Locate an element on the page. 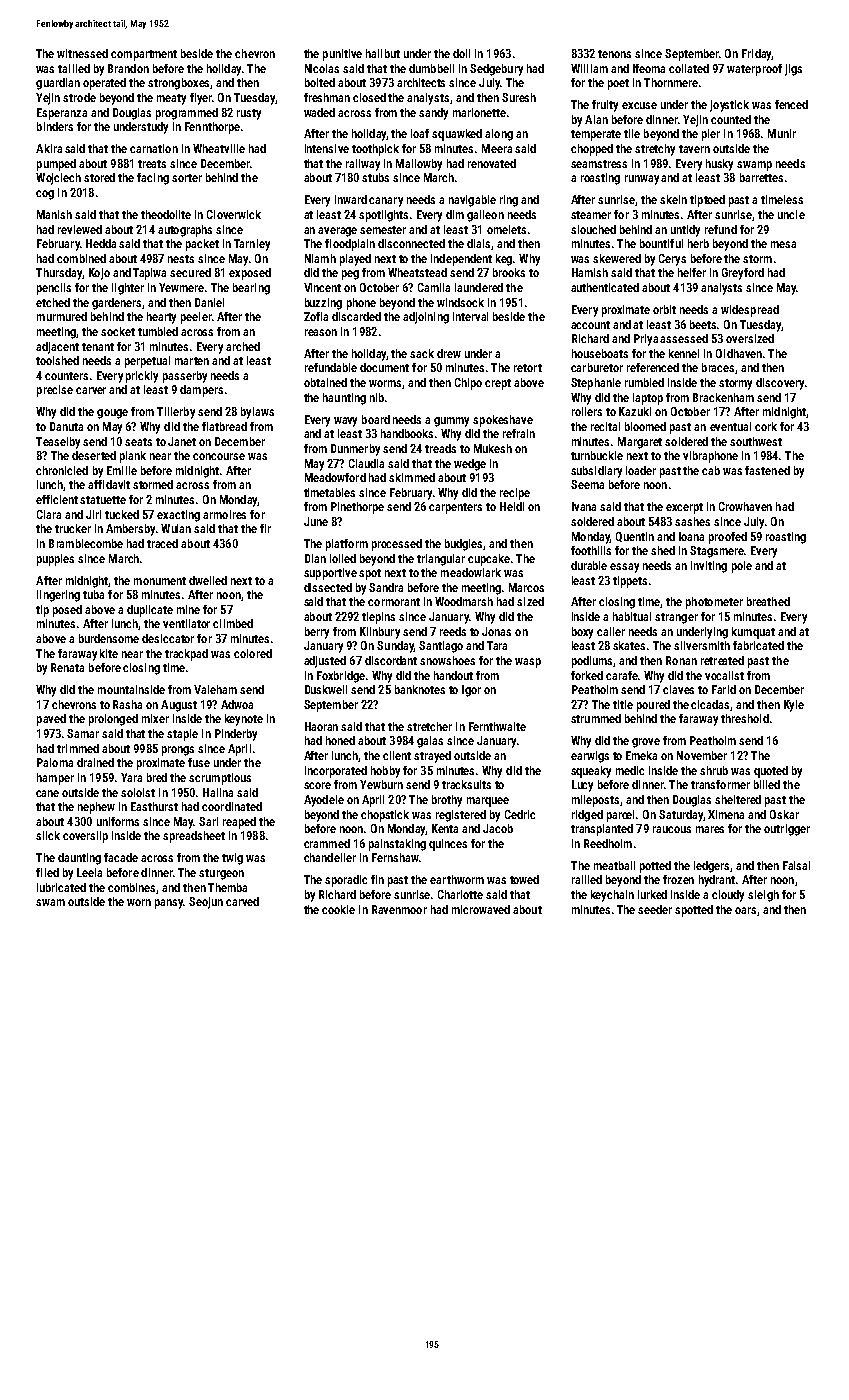 Image resolution: width=849 pixels, height=1400 pixels. Sandra is located at coordinates (386, 587).
